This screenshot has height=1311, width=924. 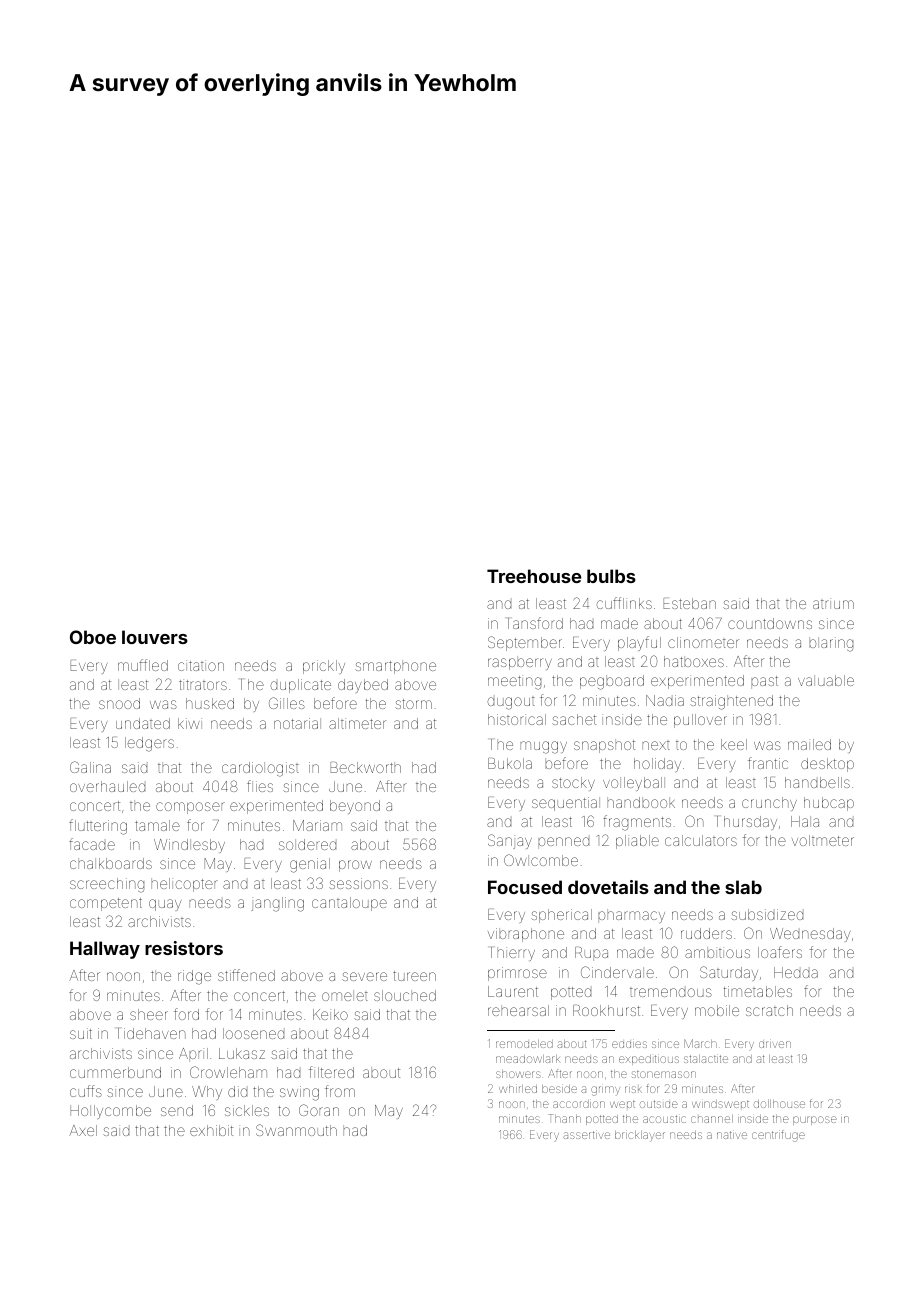 I want to click on handbook, so click(x=641, y=802).
